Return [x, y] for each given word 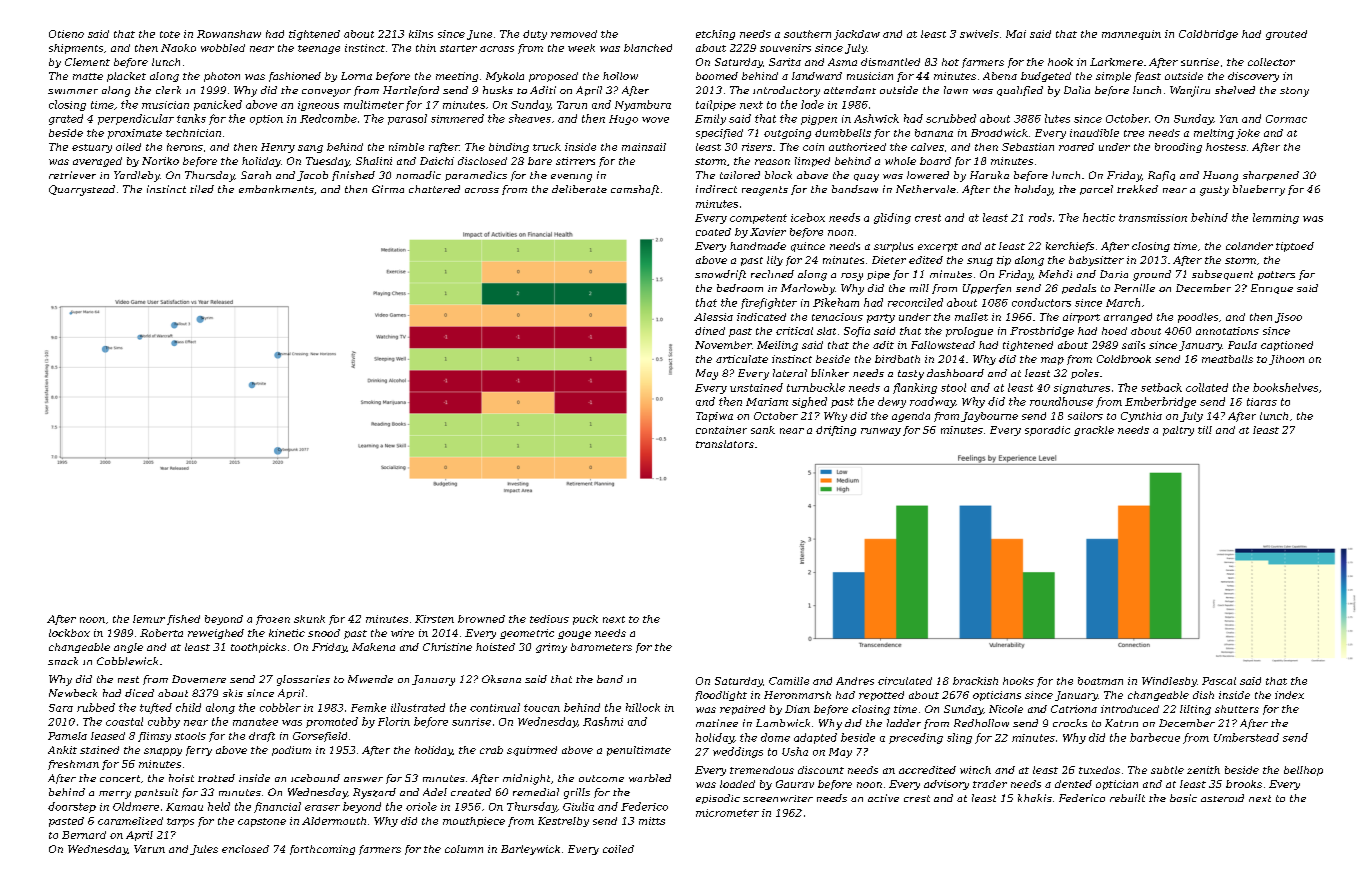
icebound [315, 778]
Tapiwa [714, 417]
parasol [407, 119]
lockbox [69, 633]
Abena [1000, 76]
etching [715, 35]
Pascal [1219, 681]
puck [585, 620]
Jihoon [1286, 360]
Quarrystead [82, 190]
